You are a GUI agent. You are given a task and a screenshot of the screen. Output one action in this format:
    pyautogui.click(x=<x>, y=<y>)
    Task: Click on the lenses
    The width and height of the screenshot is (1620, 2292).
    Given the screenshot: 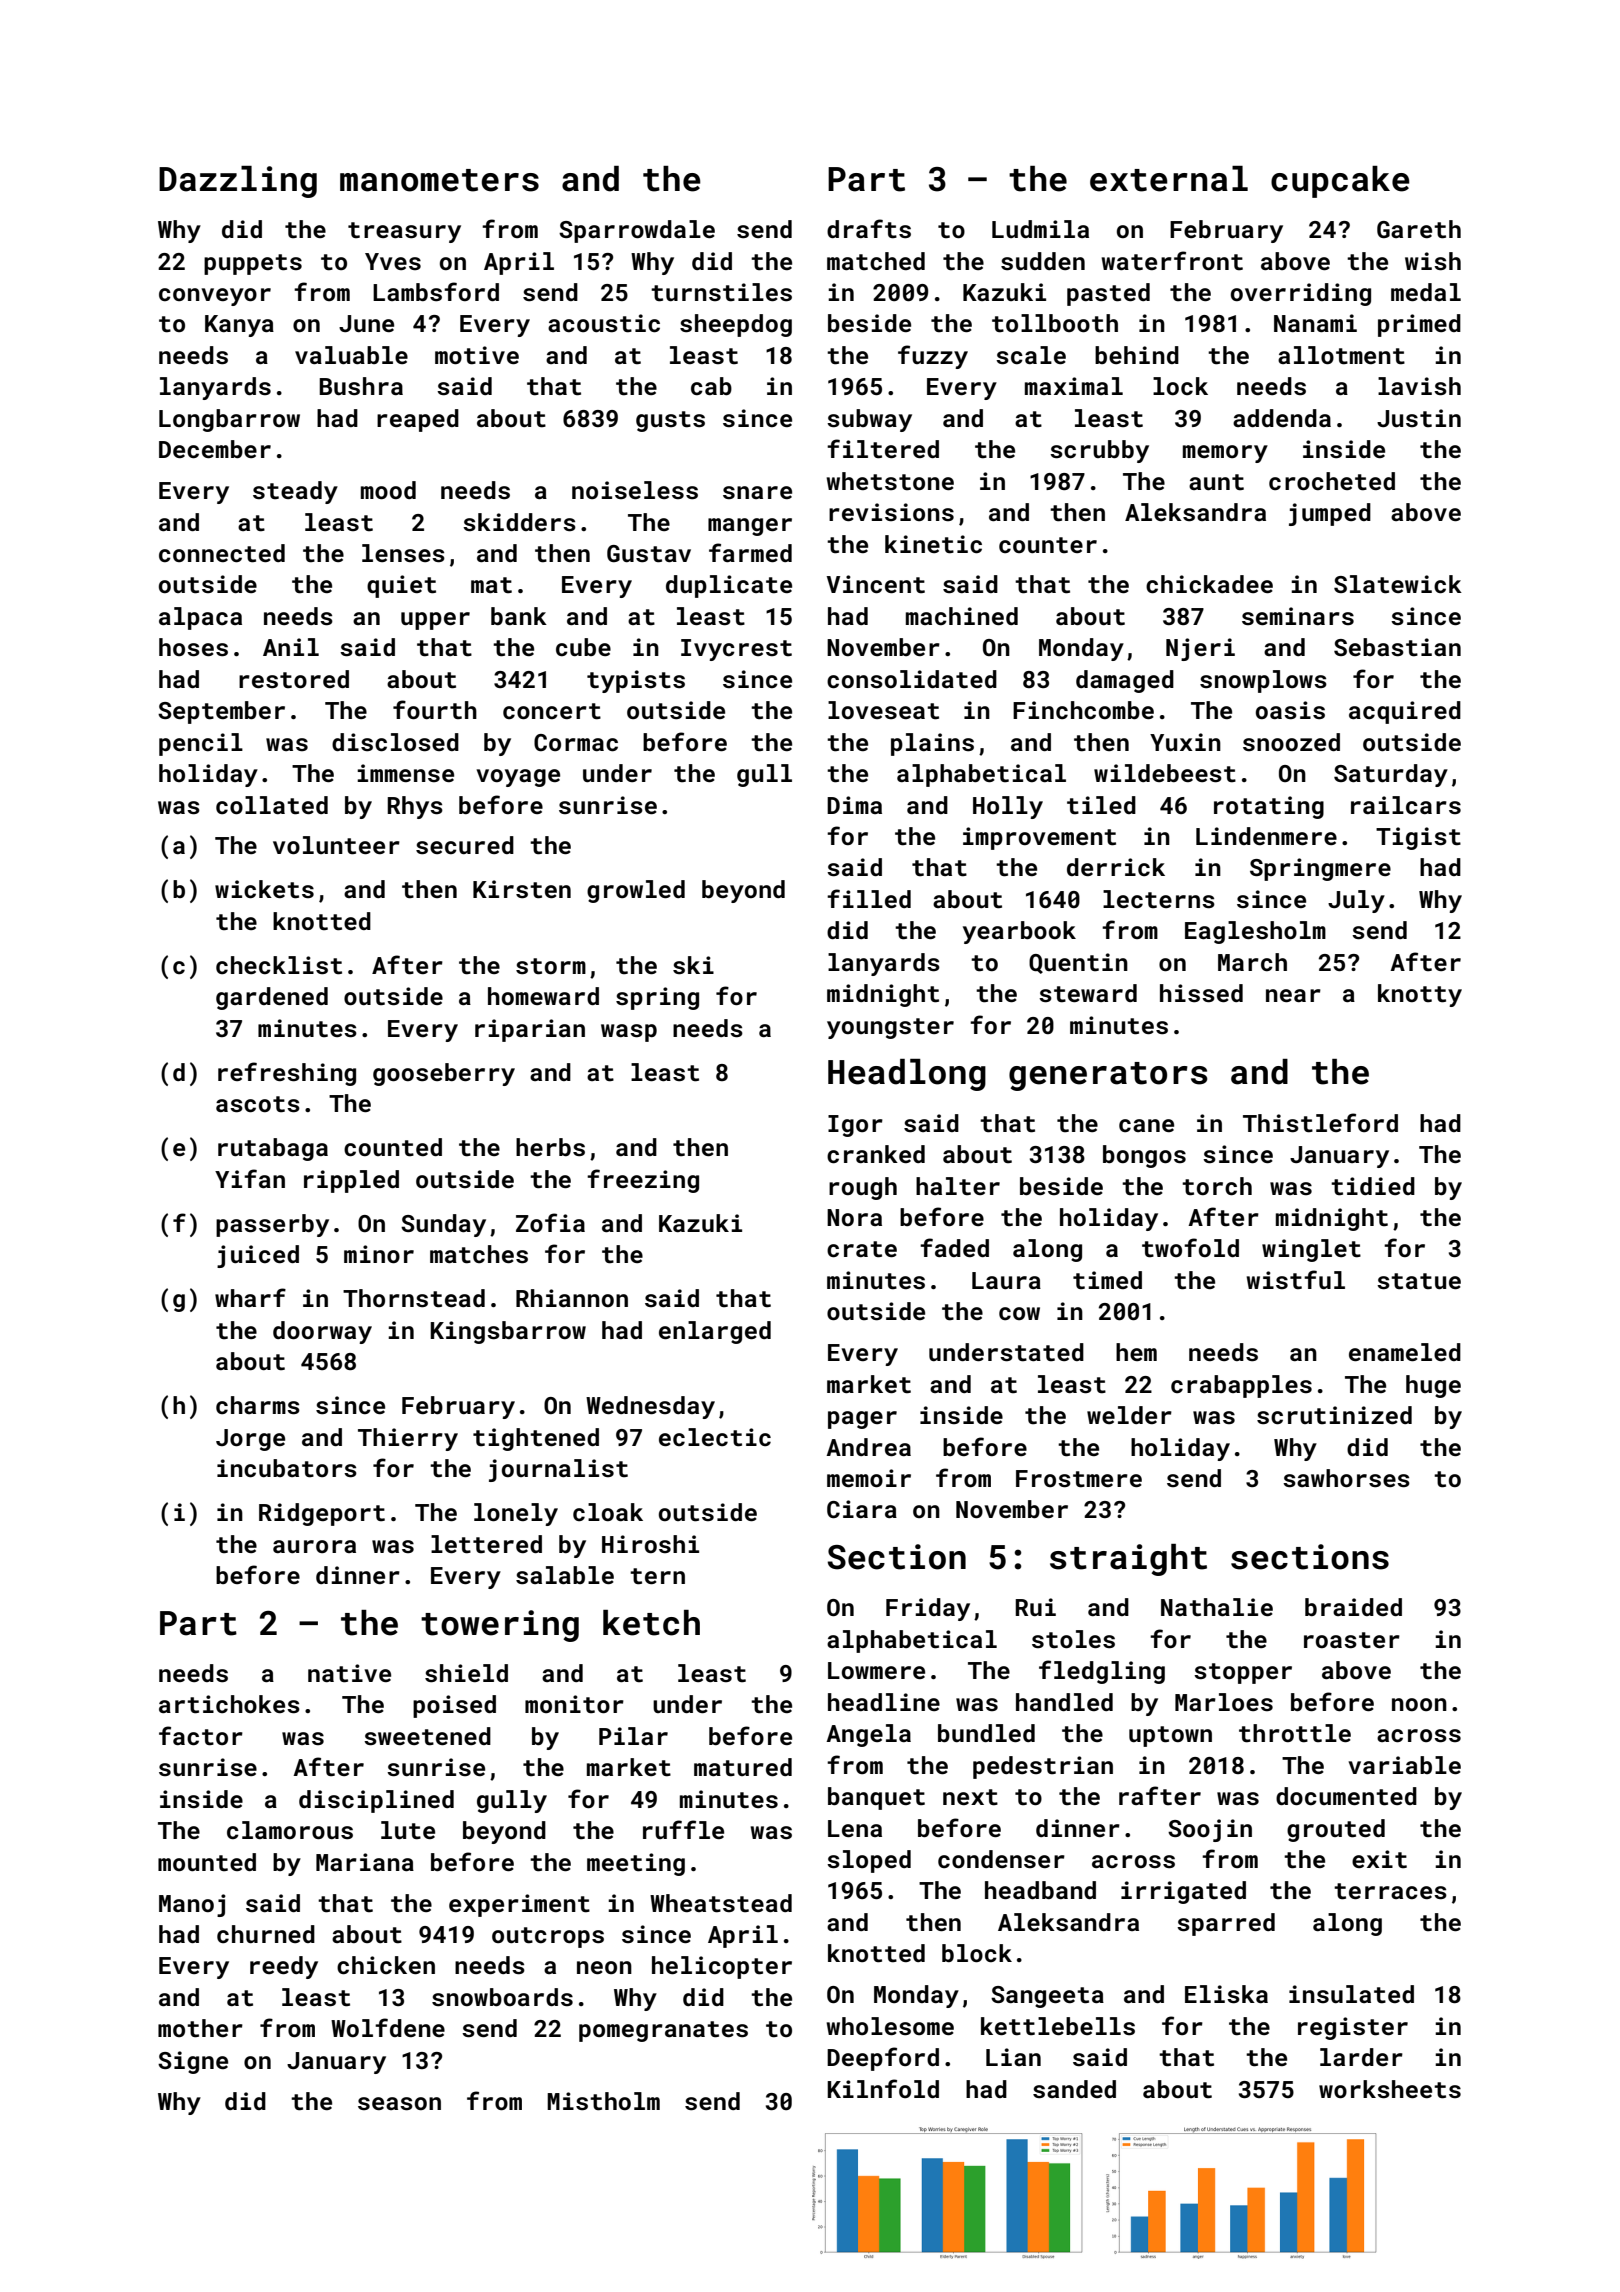 What is the action you would take?
    pyautogui.click(x=403, y=553)
